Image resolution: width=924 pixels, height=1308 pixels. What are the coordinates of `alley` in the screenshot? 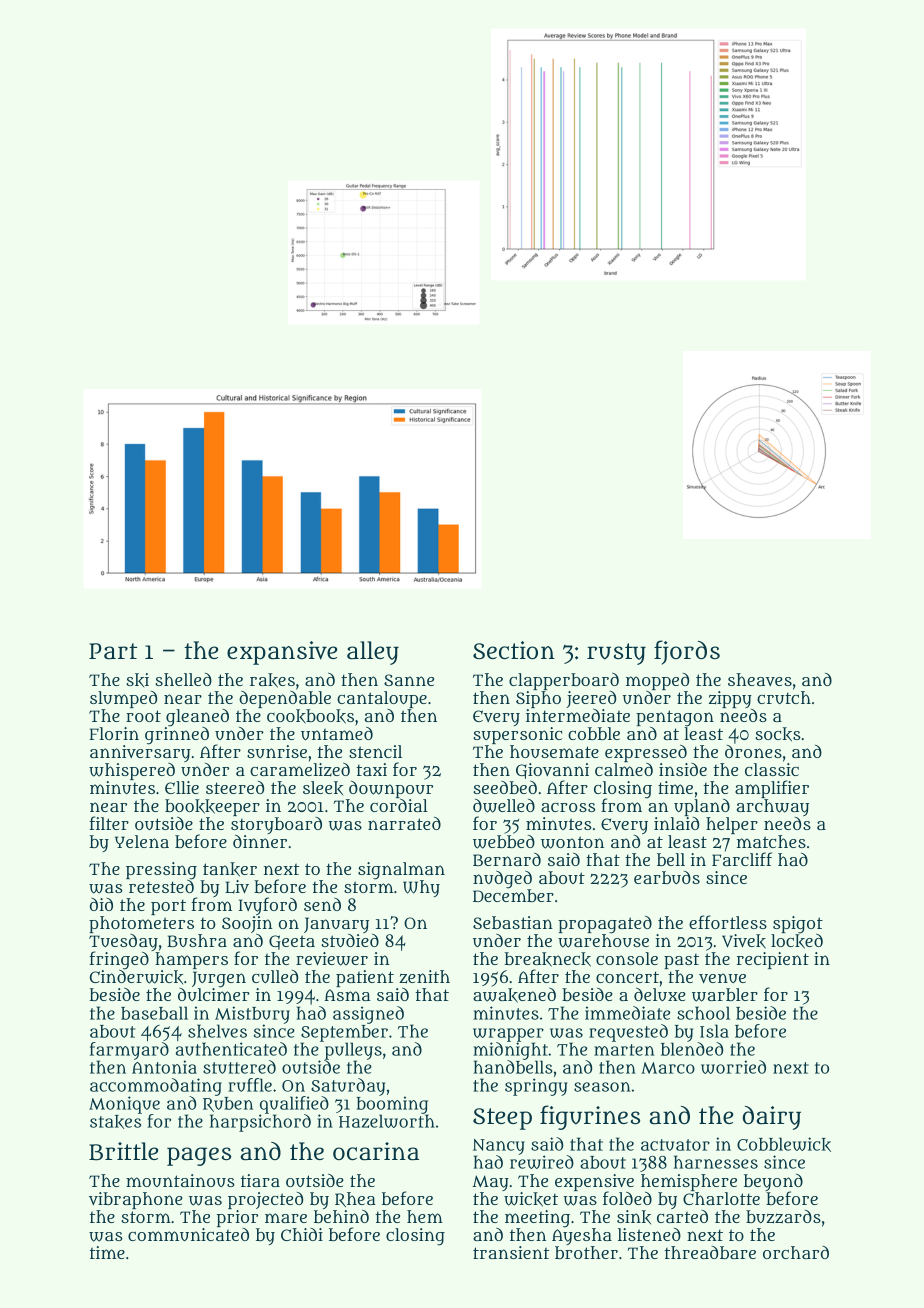 It's located at (373, 653).
